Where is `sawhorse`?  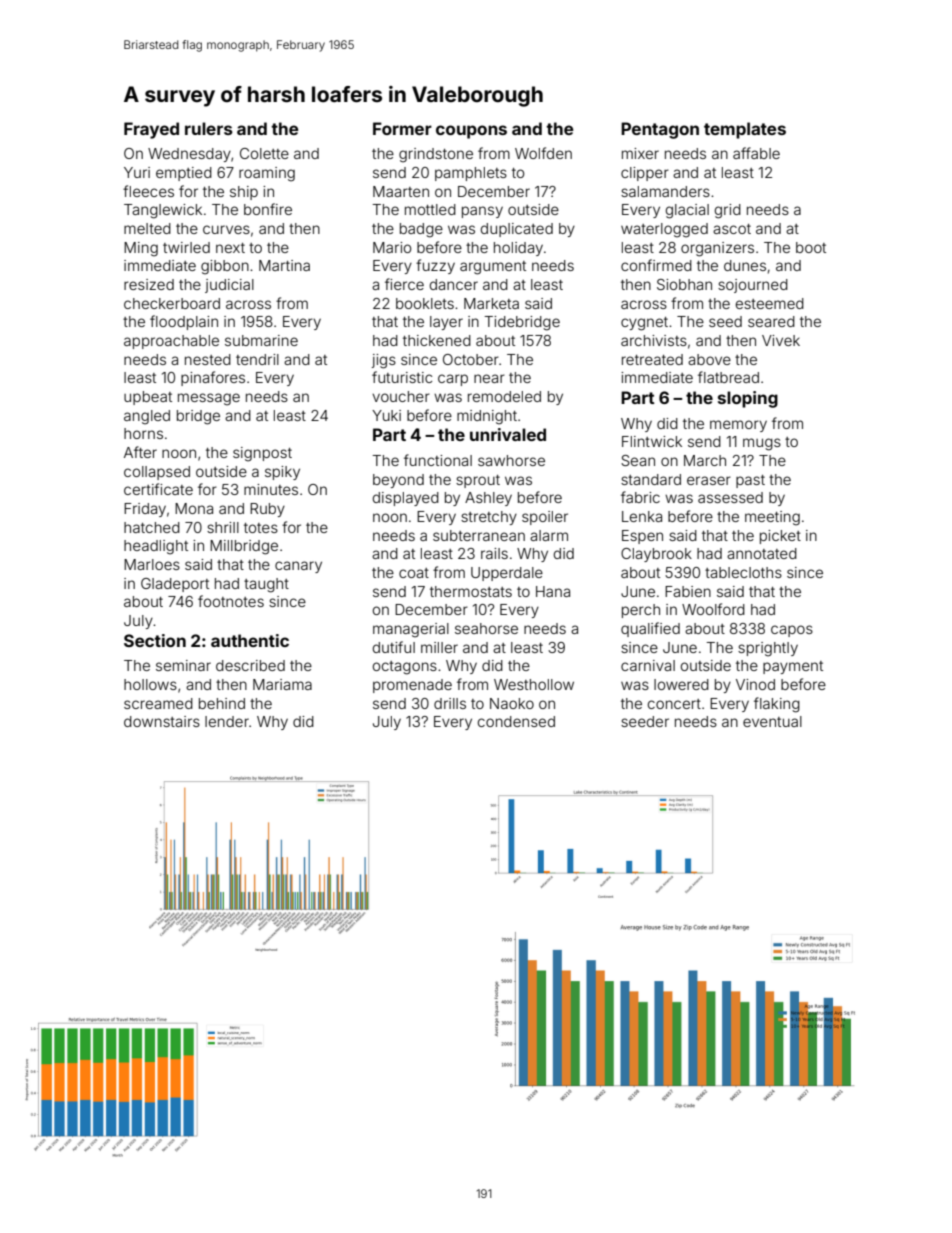
sawhorse is located at coordinates (511, 460).
